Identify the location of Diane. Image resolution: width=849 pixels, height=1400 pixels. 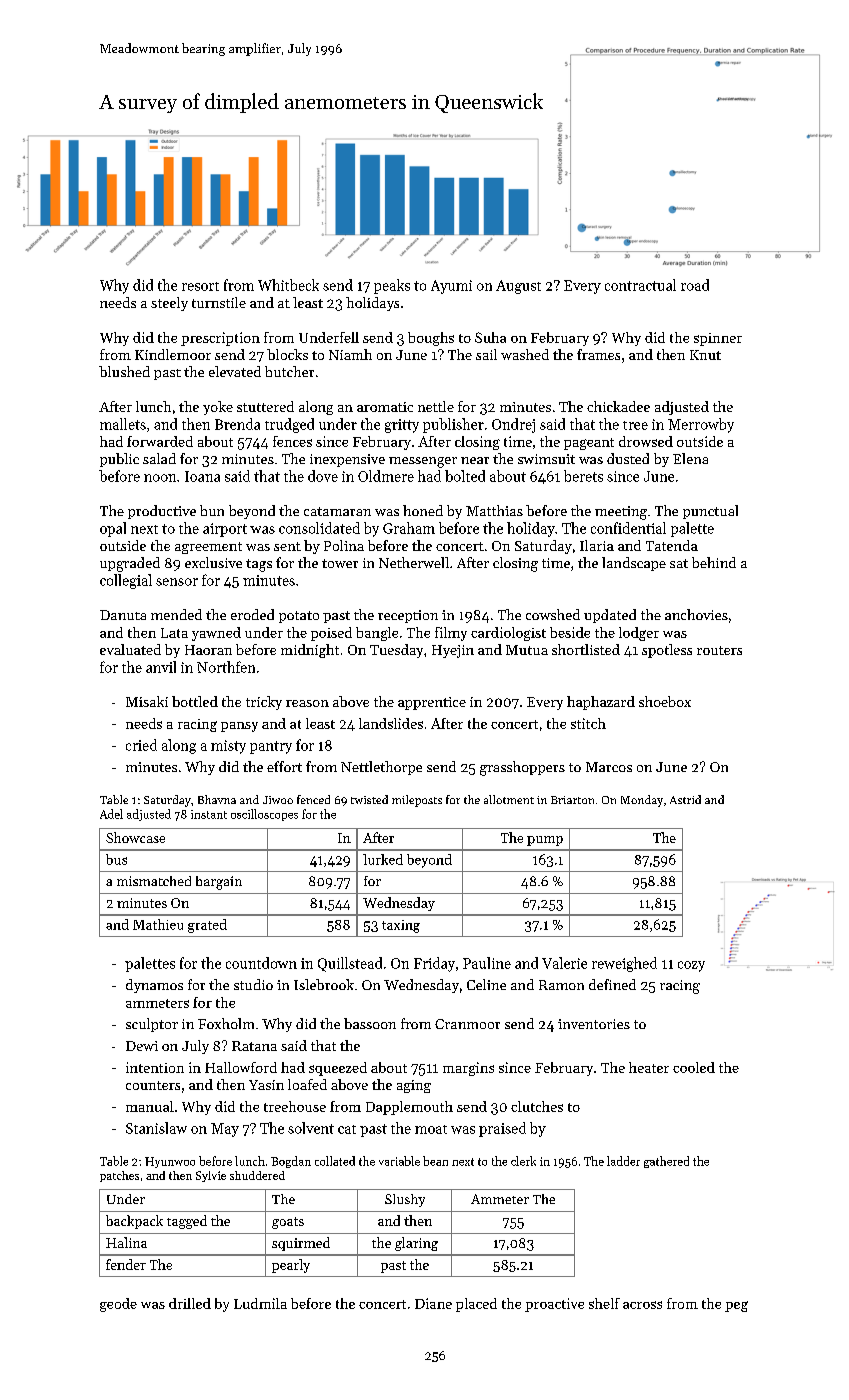
(433, 1303).
